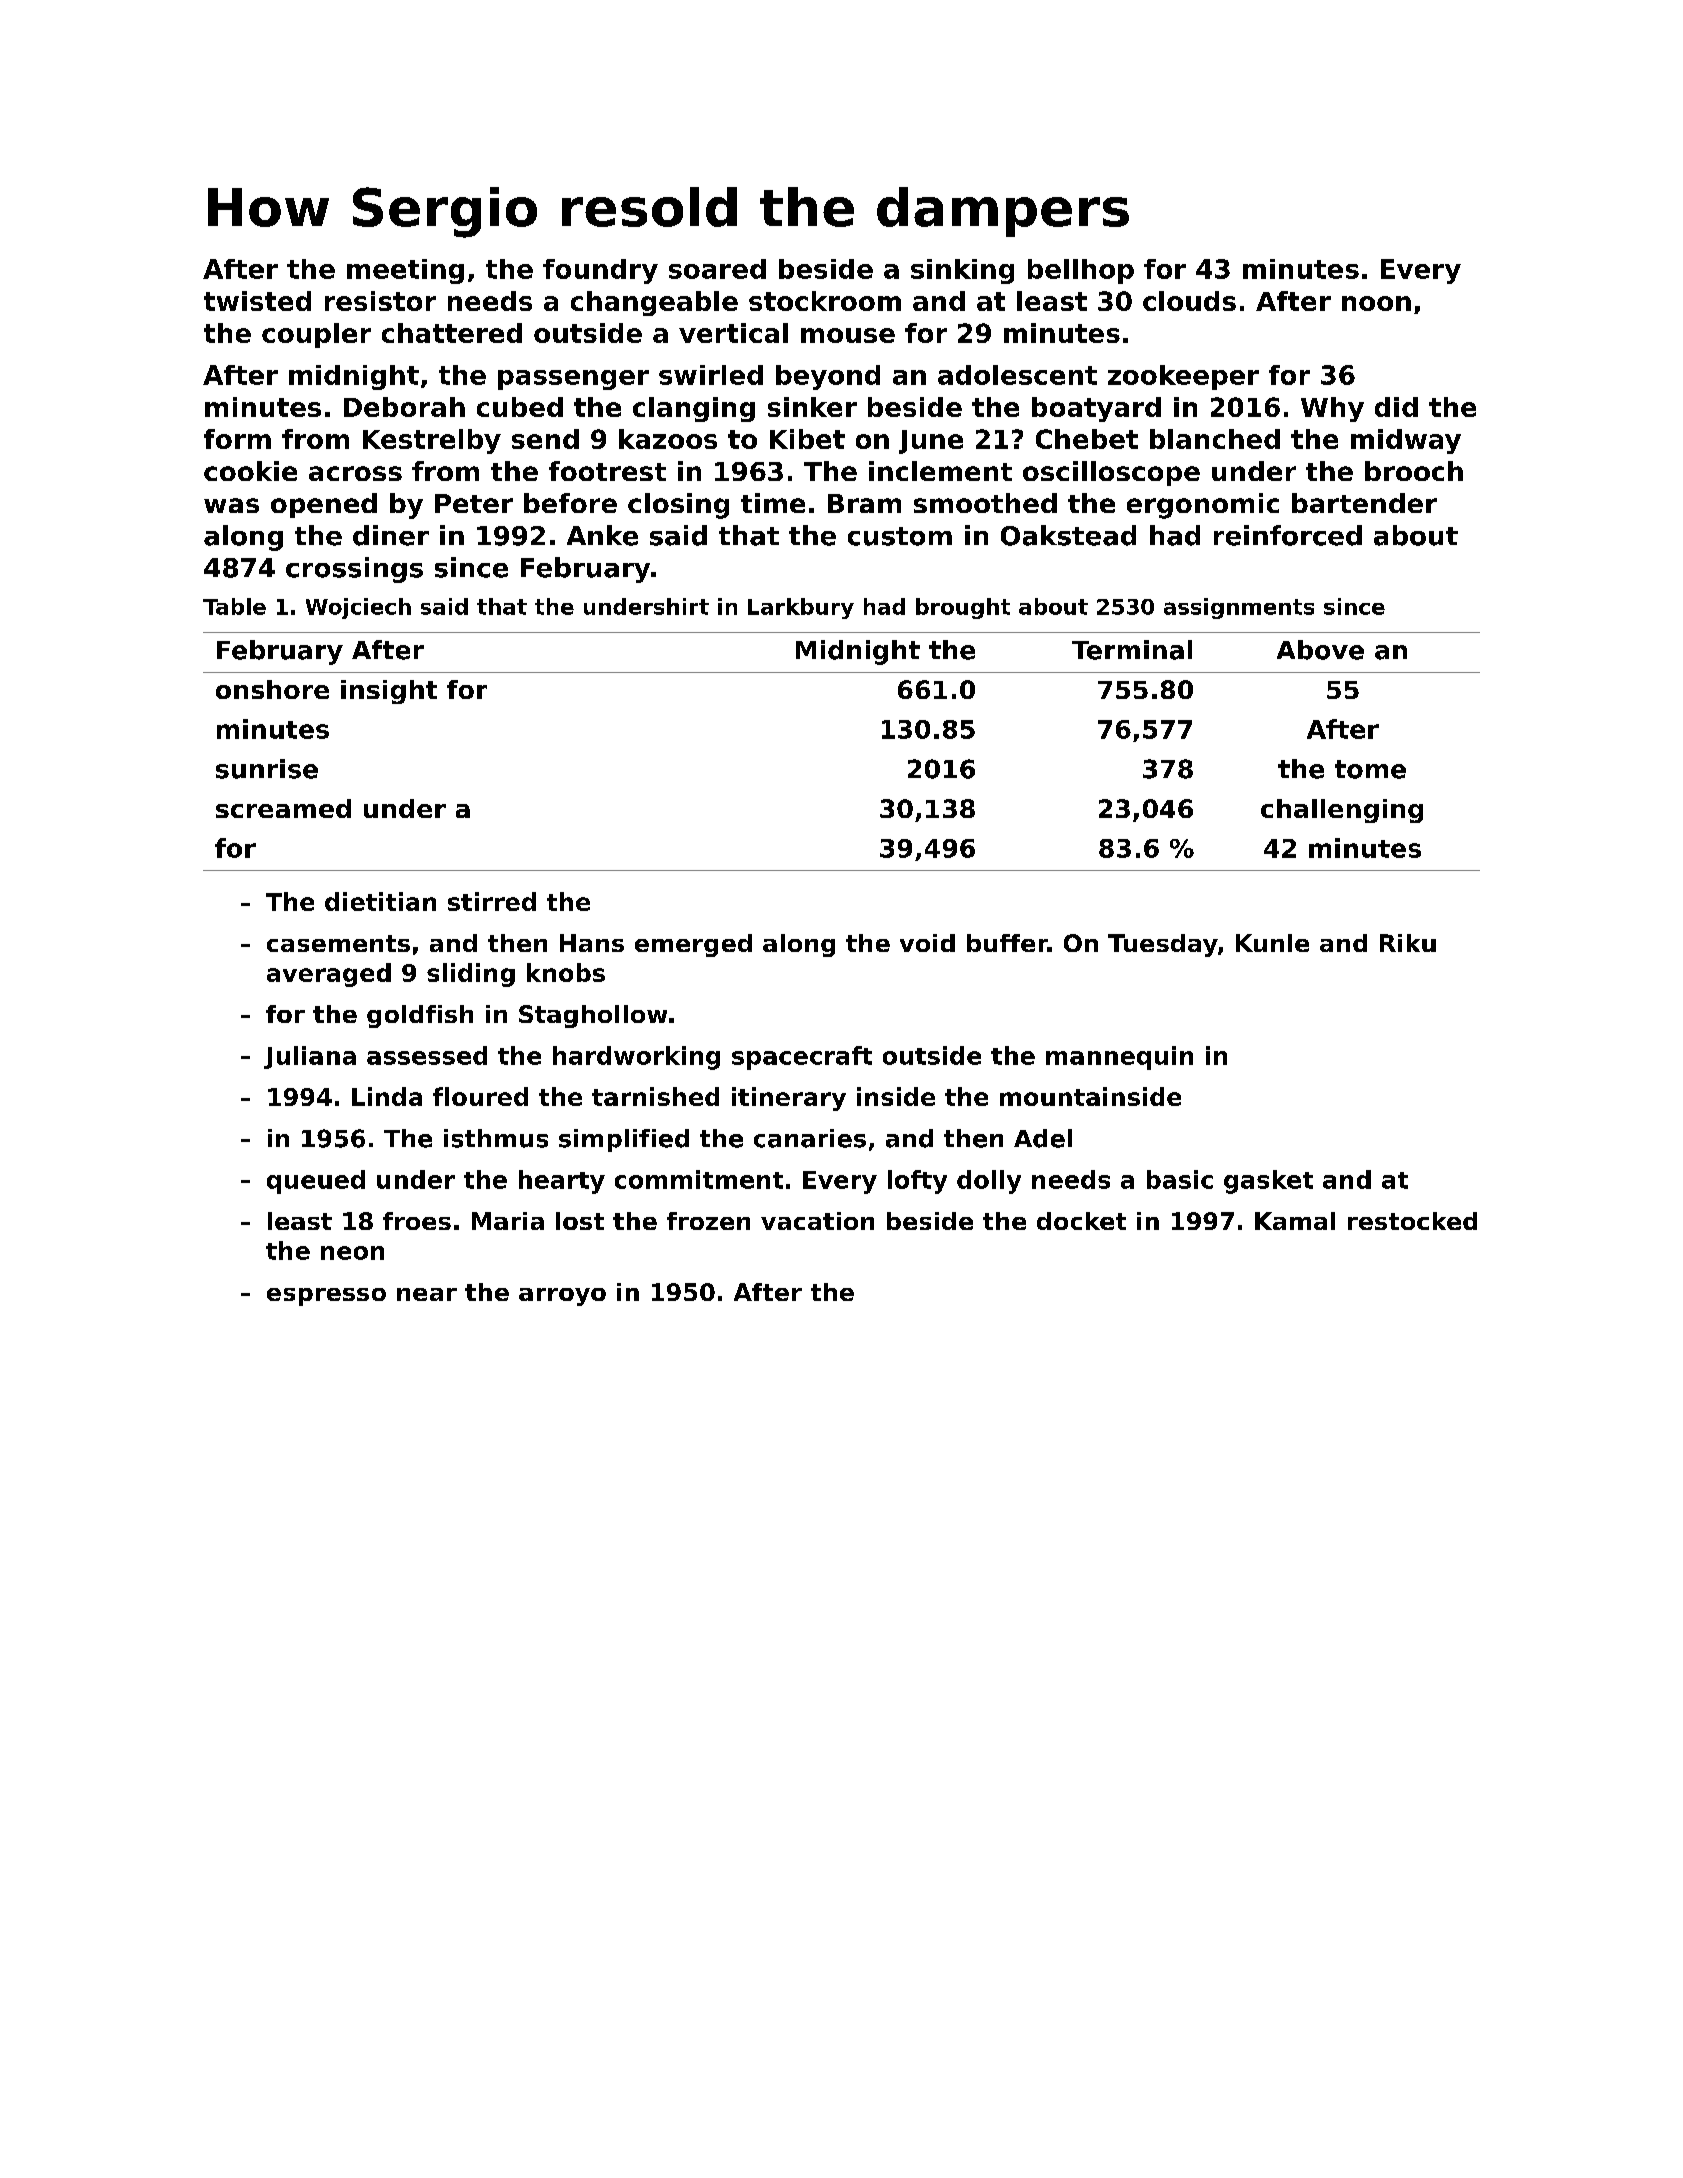  What do you see at coordinates (1163, 945) in the screenshot?
I see `Tuesday` at bounding box center [1163, 945].
